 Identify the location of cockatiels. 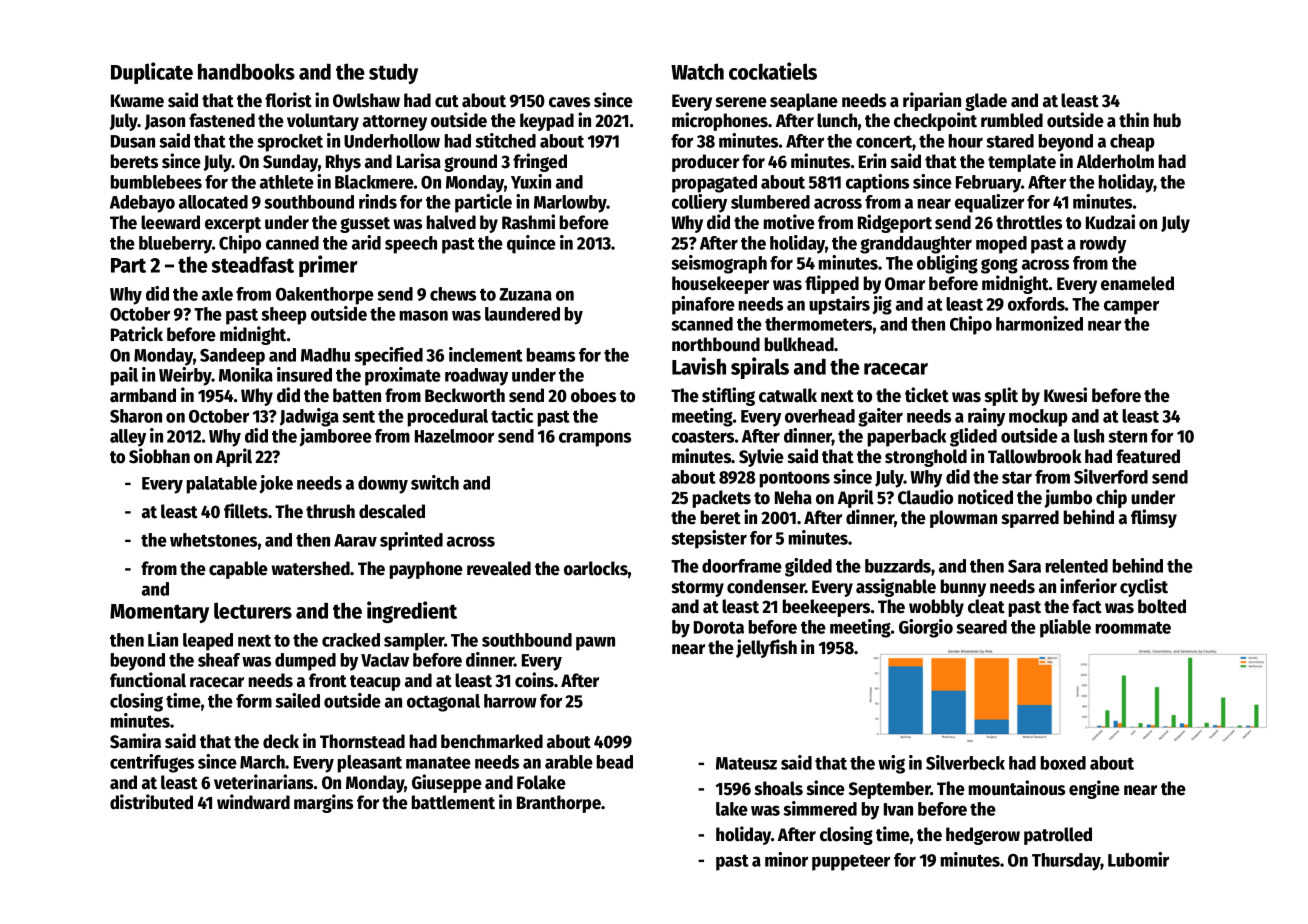
(773, 71).
